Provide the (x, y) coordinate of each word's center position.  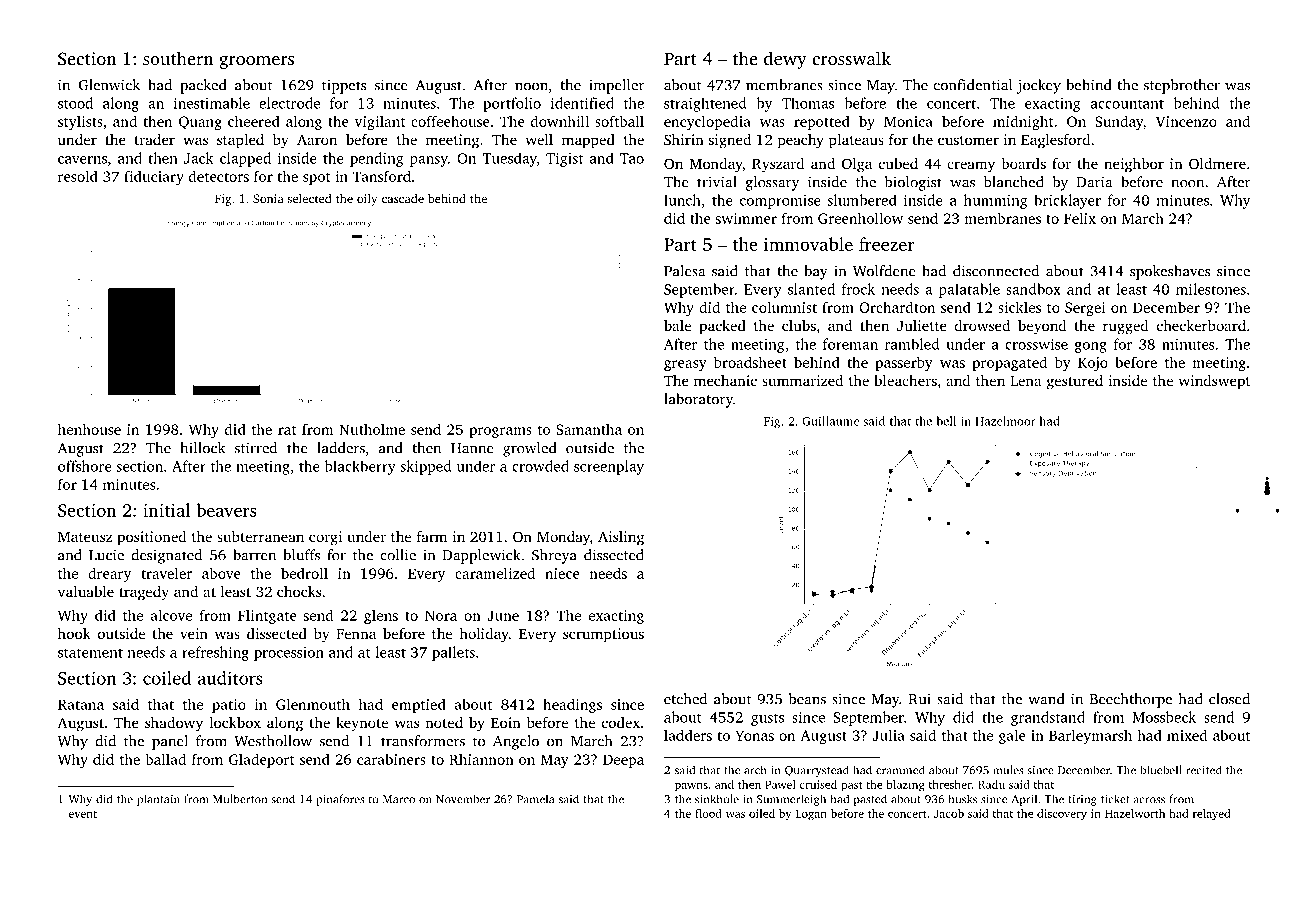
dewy (785, 60)
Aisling (621, 538)
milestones (1211, 289)
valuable (86, 591)
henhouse (89, 429)
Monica (908, 121)
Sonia (268, 198)
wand (1046, 699)
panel (170, 742)
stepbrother (1182, 86)
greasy (685, 365)
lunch (682, 200)
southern (178, 58)
